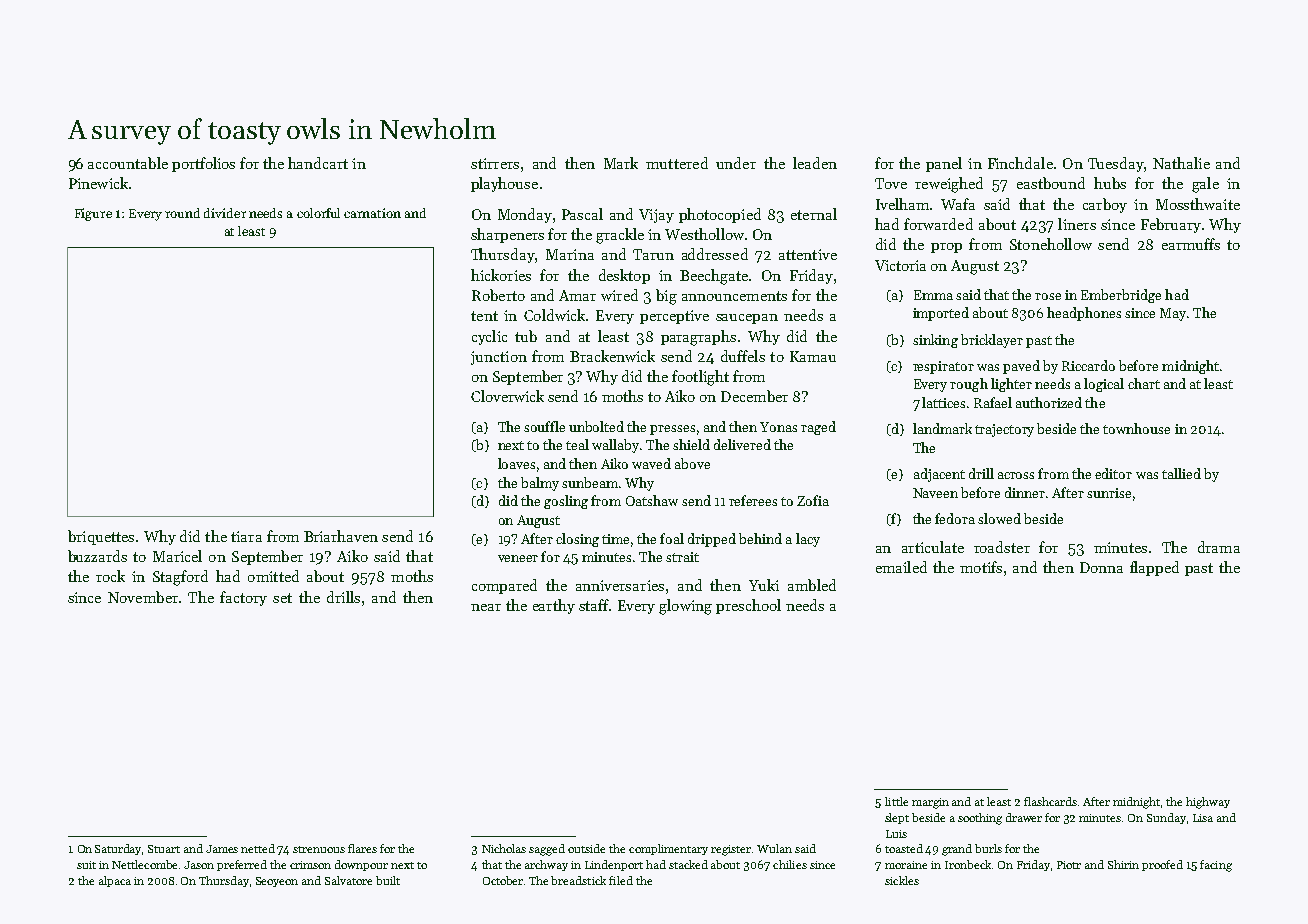 This document has width=1308, height=924. I want to click on Jason, so click(199, 865).
